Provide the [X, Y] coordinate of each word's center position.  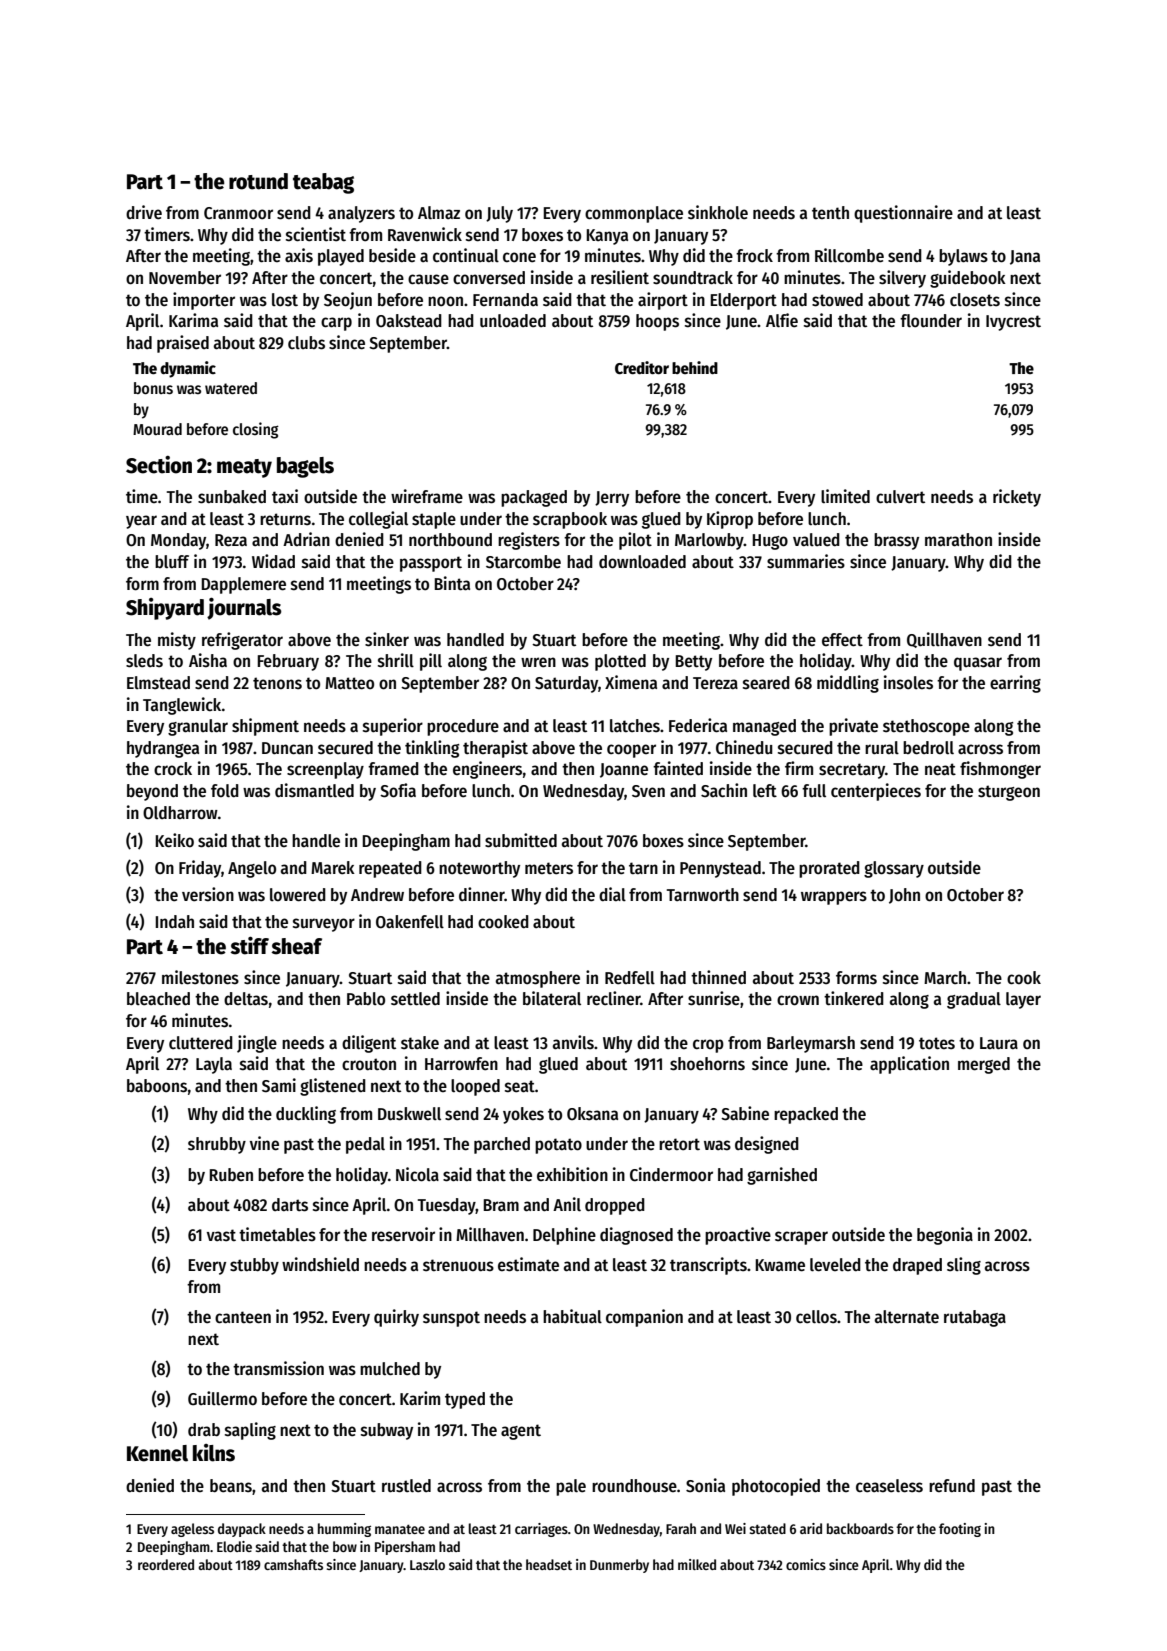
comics [806, 1564]
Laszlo [427, 1564]
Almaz [439, 213]
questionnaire [903, 214]
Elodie [234, 1546]
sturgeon [1009, 793]
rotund [258, 181]
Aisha [208, 660]
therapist [495, 749]
